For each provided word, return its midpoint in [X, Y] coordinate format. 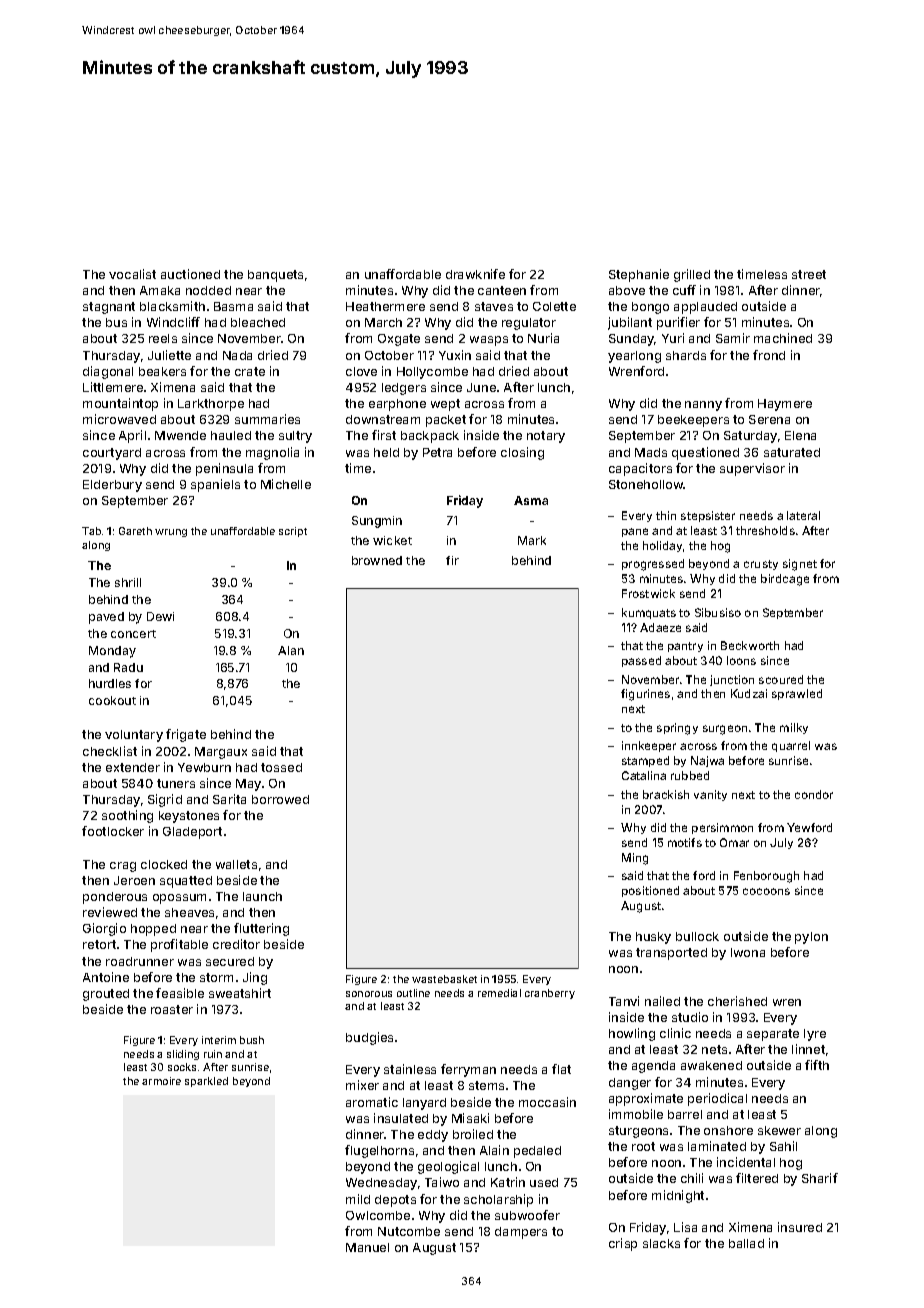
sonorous [369, 994]
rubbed [690, 775]
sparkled [206, 1082]
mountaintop [120, 404]
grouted [106, 995]
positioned [650, 891]
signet [800, 565]
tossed [281, 767]
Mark [532, 540]
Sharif [820, 1178]
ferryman [468, 1070]
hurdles [110, 683]
